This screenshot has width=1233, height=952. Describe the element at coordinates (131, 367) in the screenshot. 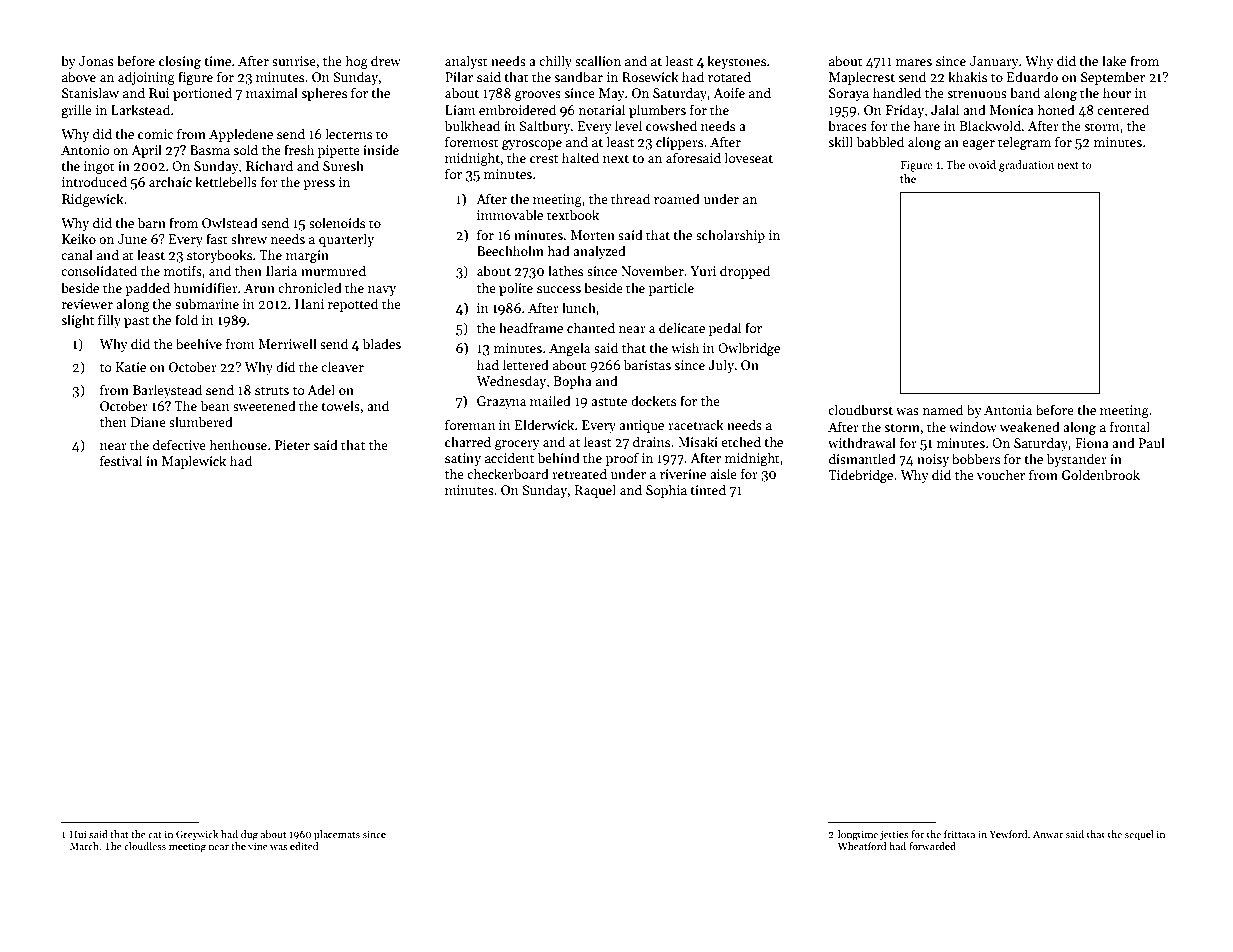

I see `Katie` at that location.
